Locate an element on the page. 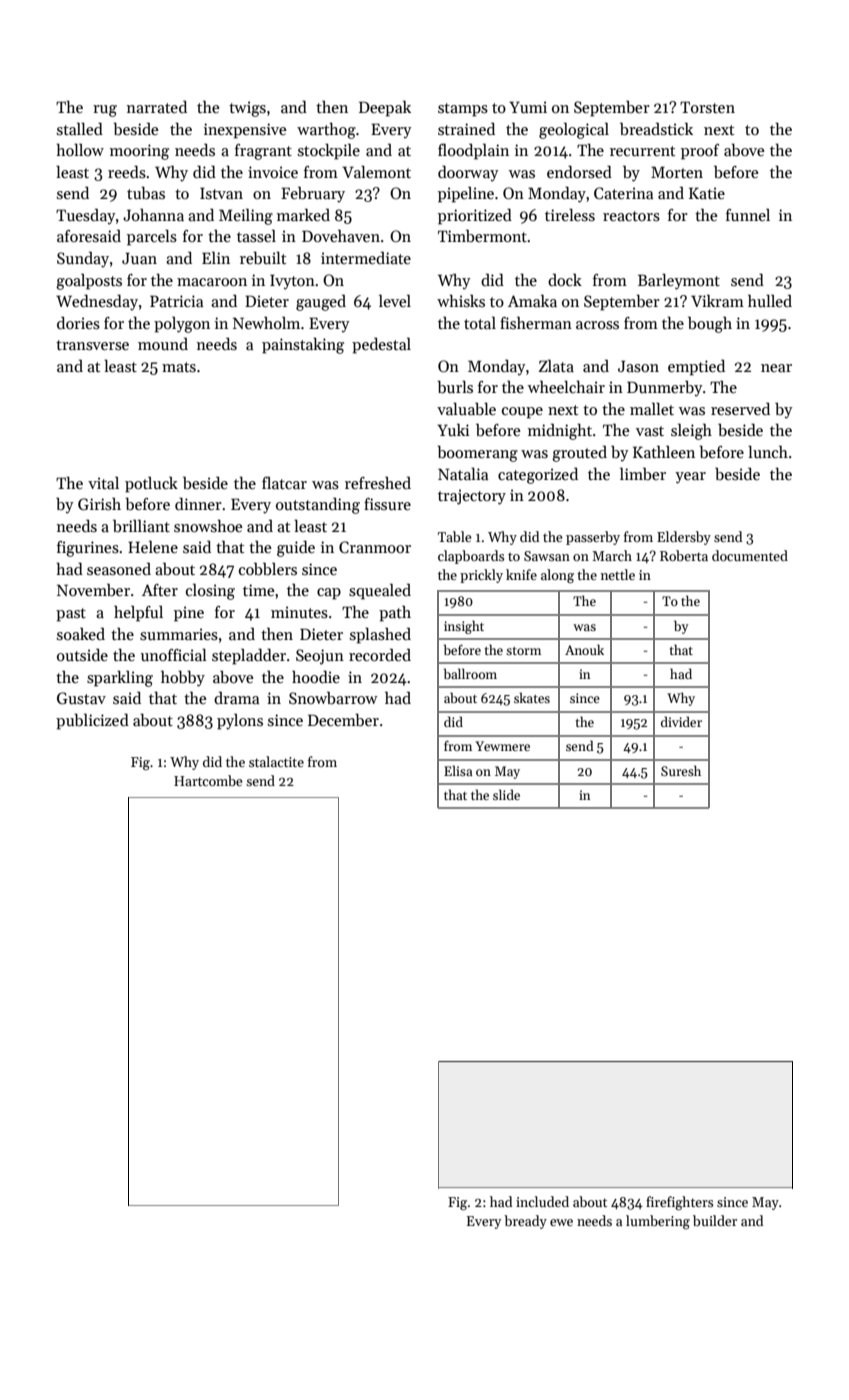 Image resolution: width=849 pixels, height=1400 pixels. documented is located at coordinates (750, 555).
